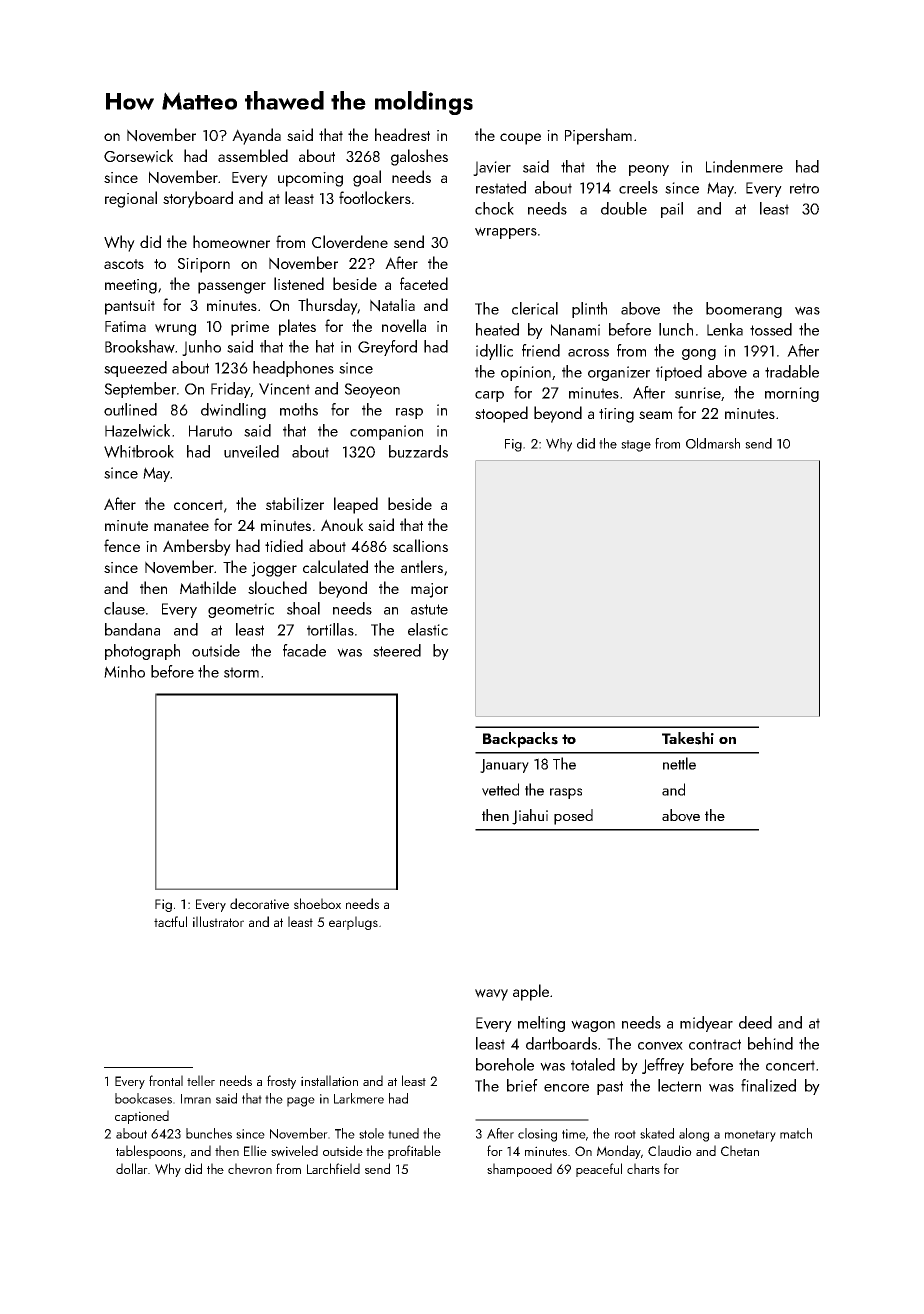  I want to click on headrest, so click(402, 134).
